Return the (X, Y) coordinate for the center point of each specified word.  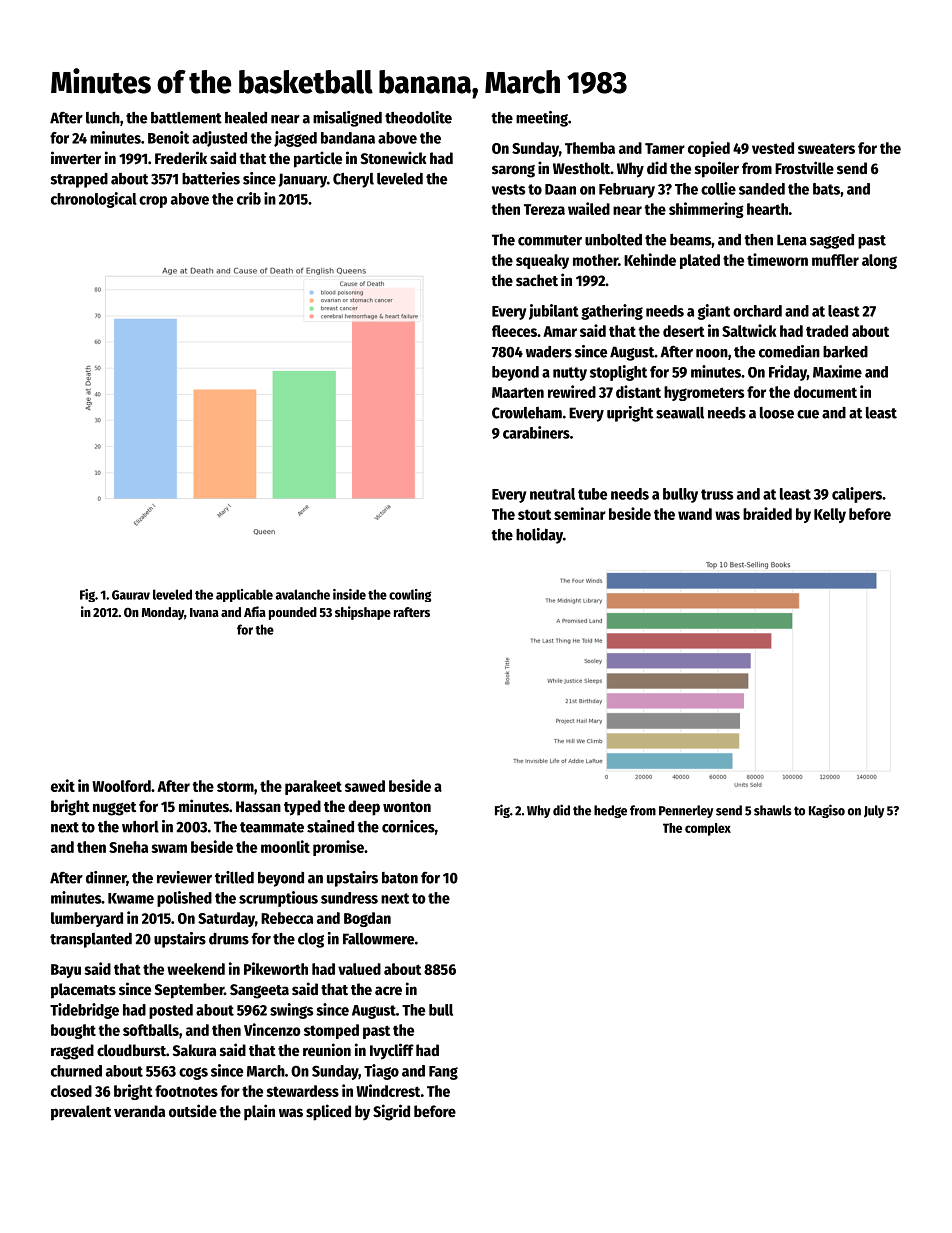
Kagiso (827, 811)
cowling (410, 595)
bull (441, 1010)
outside (193, 1110)
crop (153, 202)
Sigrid (391, 1112)
